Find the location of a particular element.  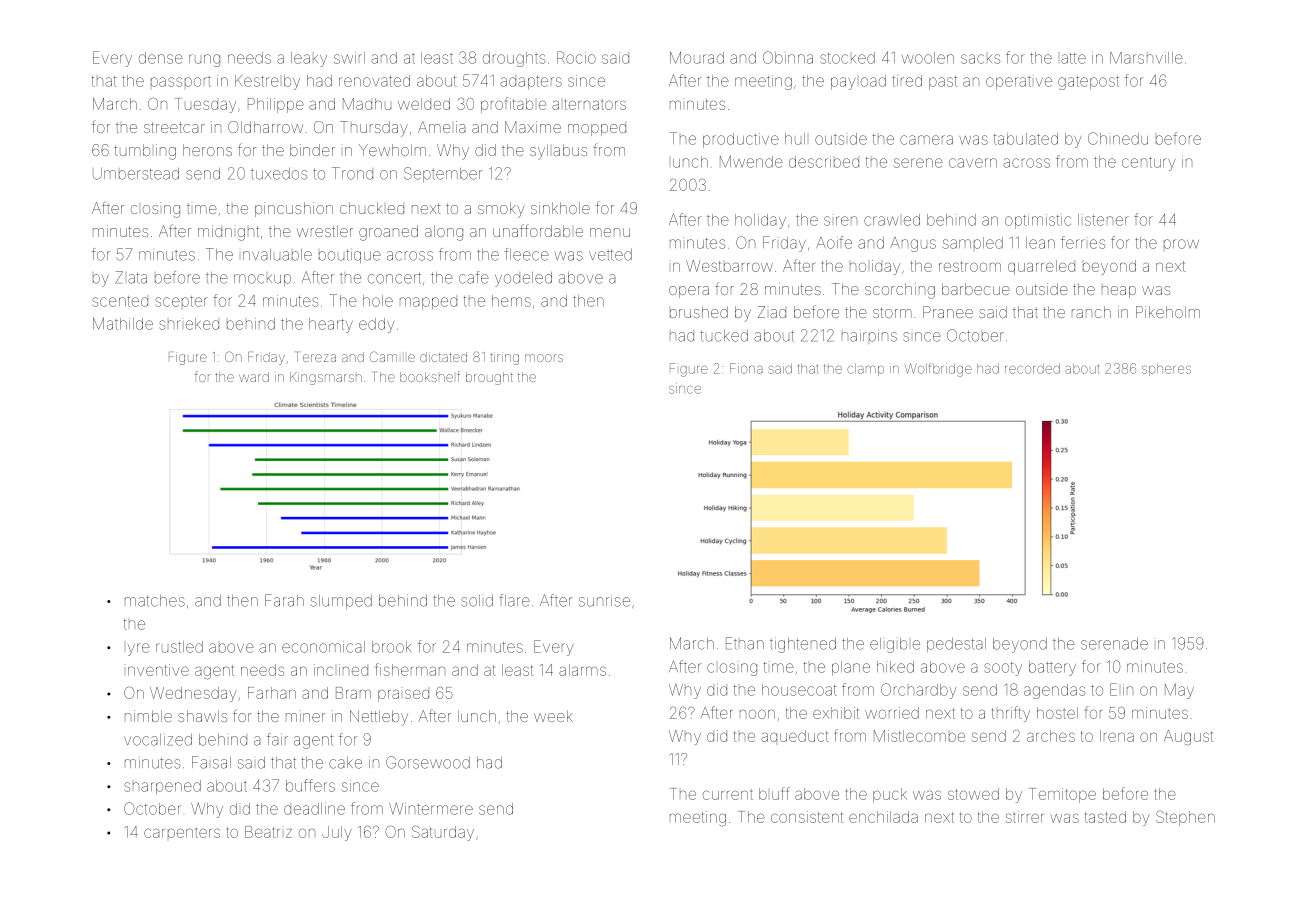

dense is located at coordinates (161, 58).
